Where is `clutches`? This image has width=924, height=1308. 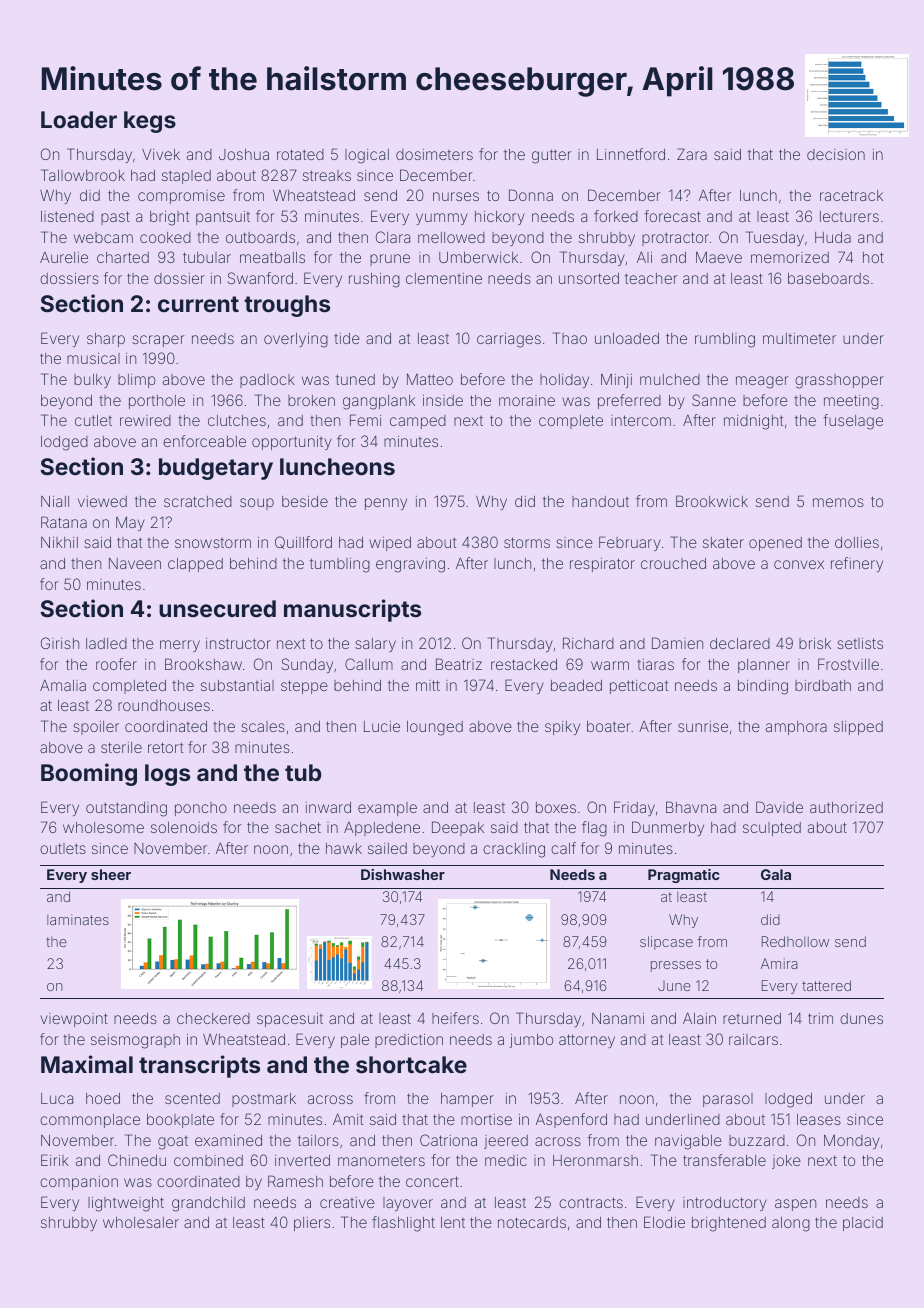 clutches is located at coordinates (237, 420).
